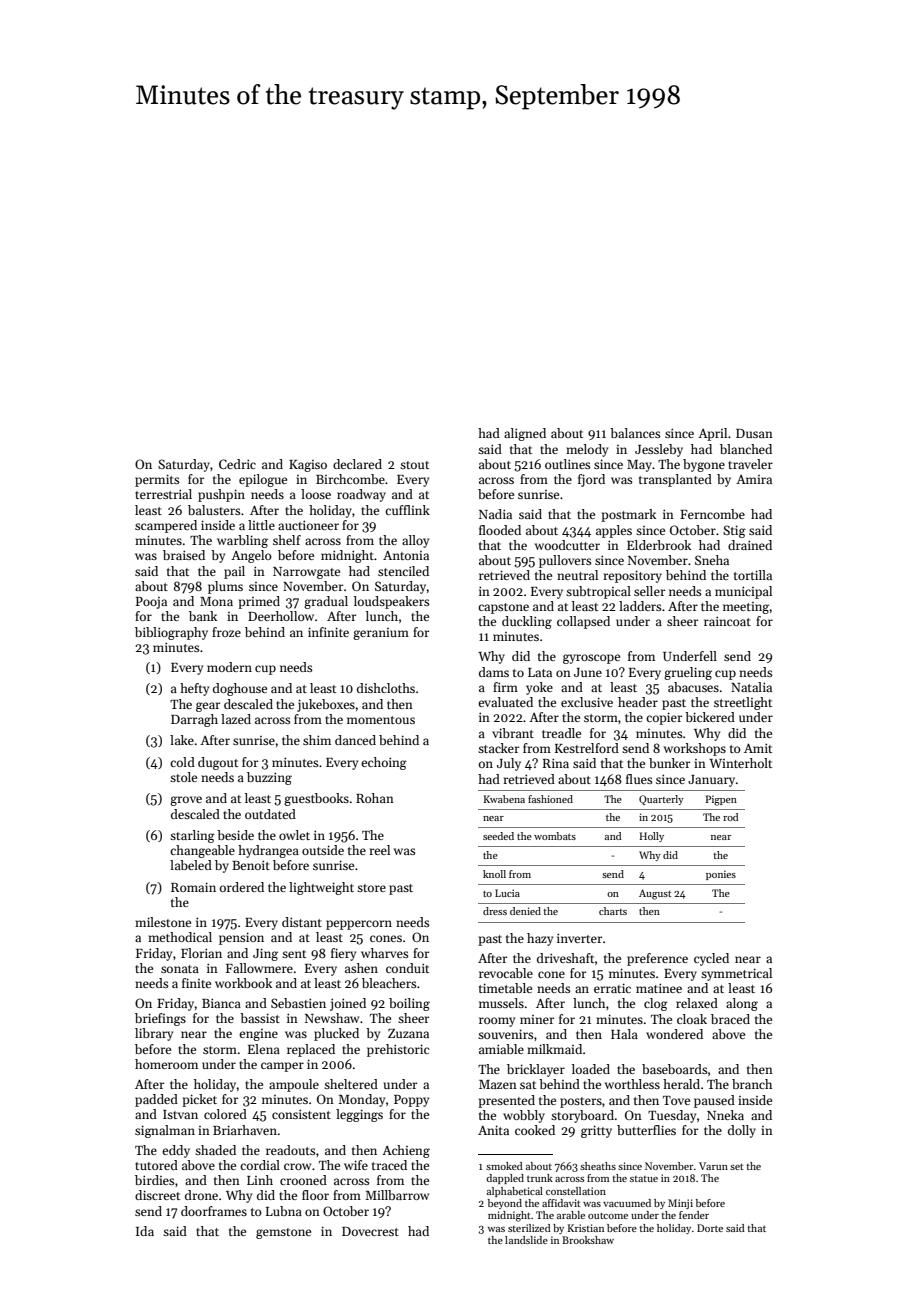 This image has width=908, height=1316. What do you see at coordinates (214, 510) in the image?
I see `balusters` at bounding box center [214, 510].
